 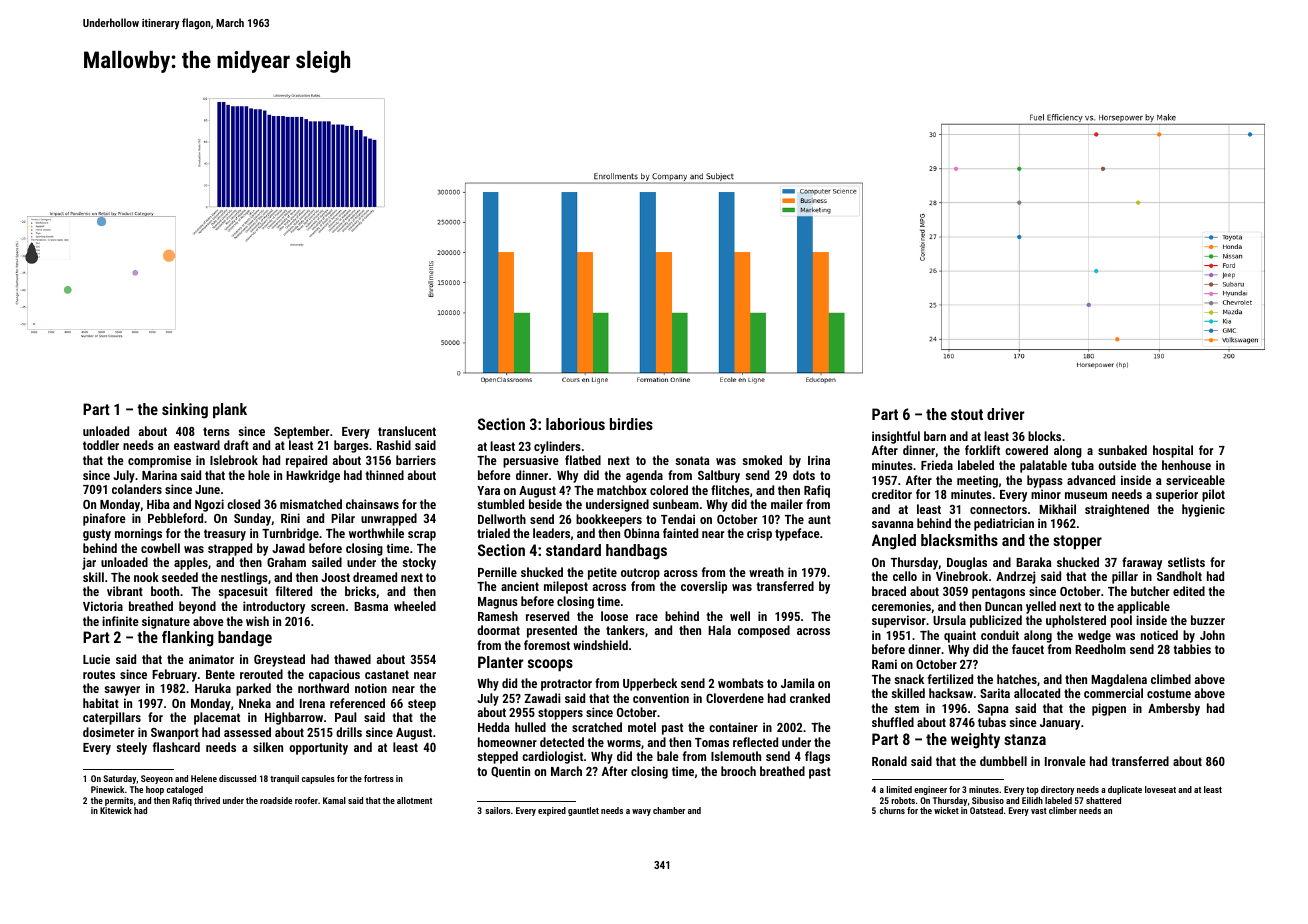 I want to click on closed, so click(x=243, y=504).
